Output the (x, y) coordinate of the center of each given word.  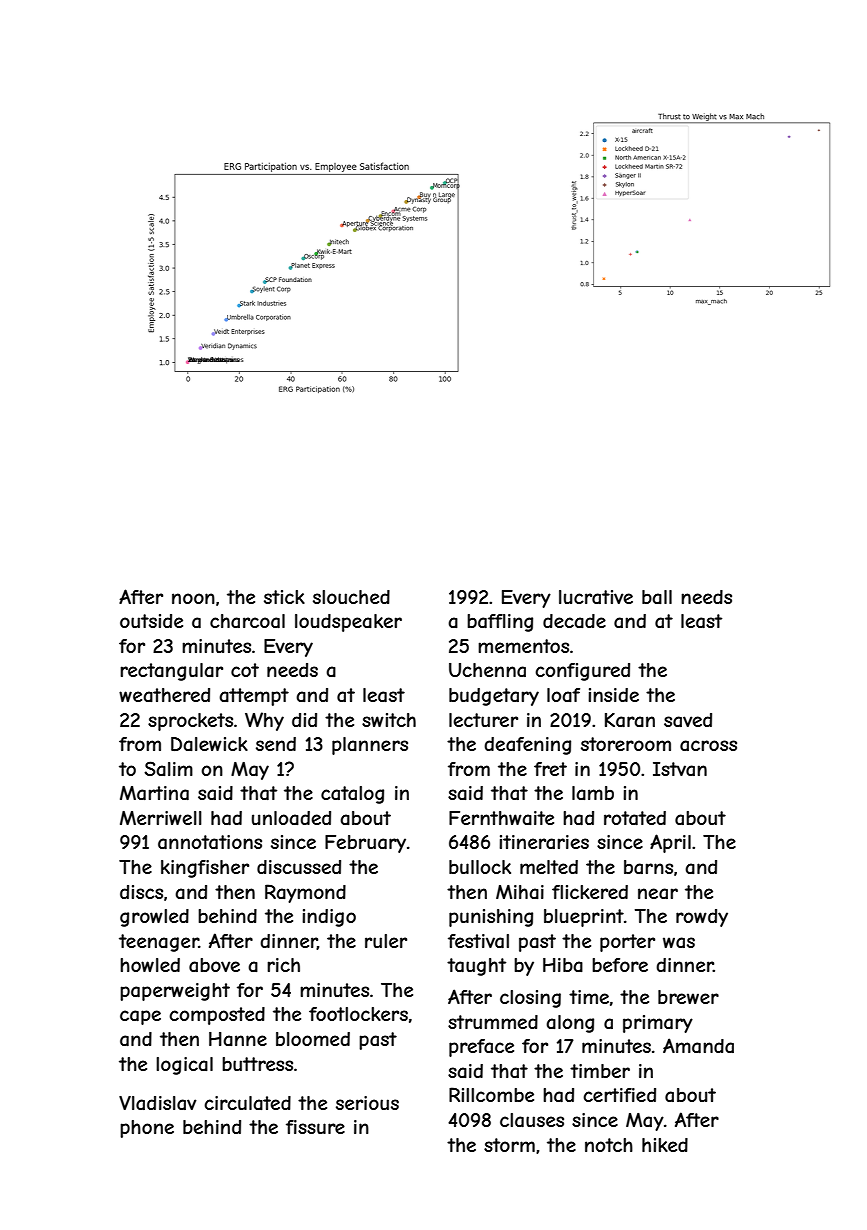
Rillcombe (491, 1094)
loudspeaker (348, 623)
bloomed (313, 1039)
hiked (665, 1145)
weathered (164, 695)
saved (688, 720)
